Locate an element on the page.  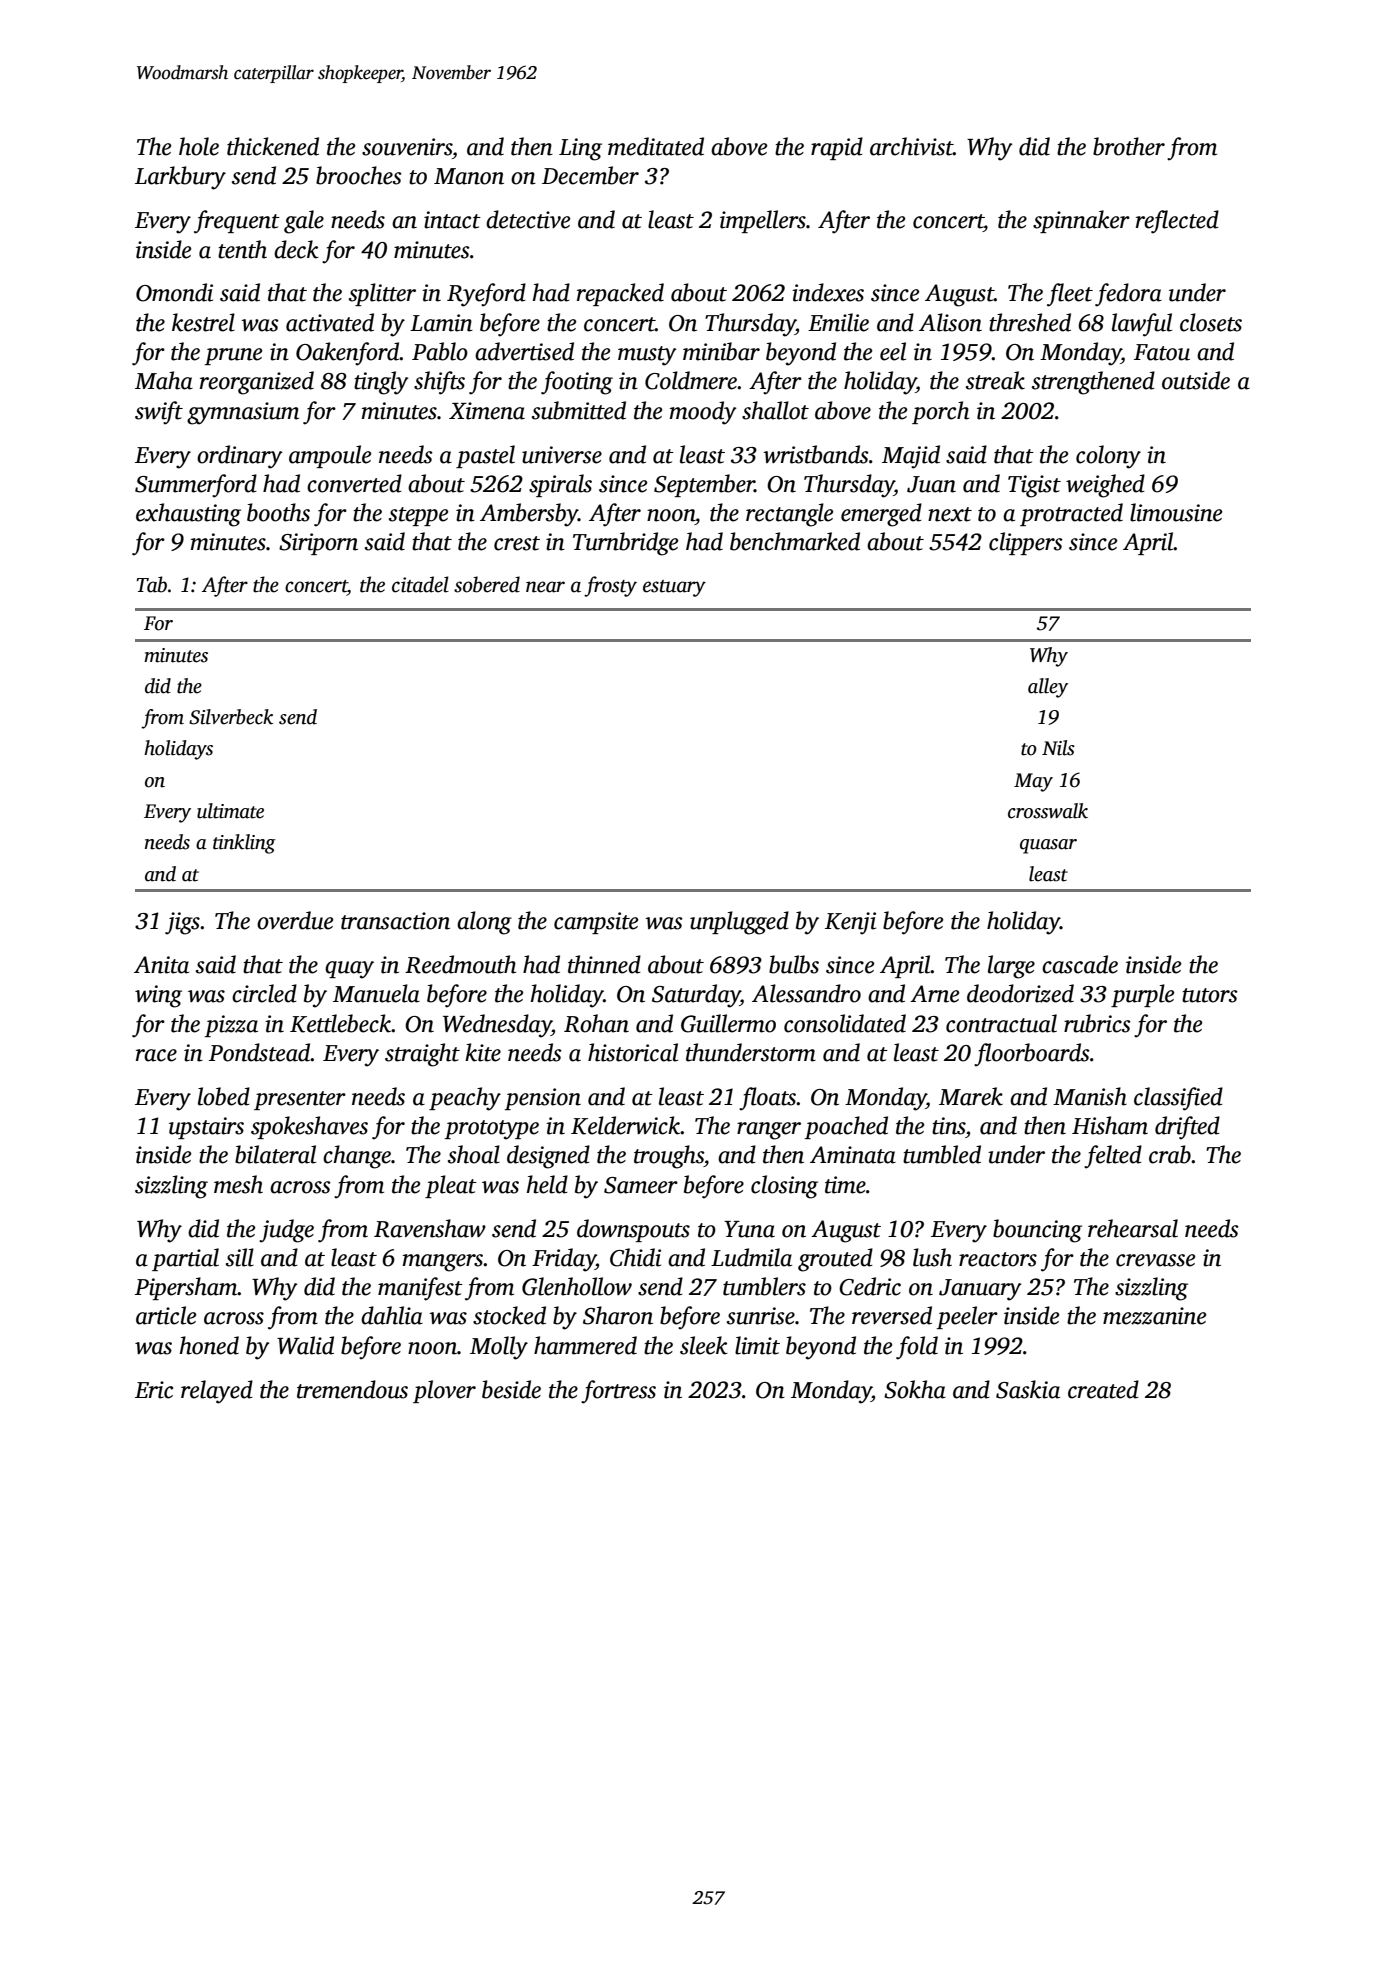
brother is located at coordinates (1129, 146).
